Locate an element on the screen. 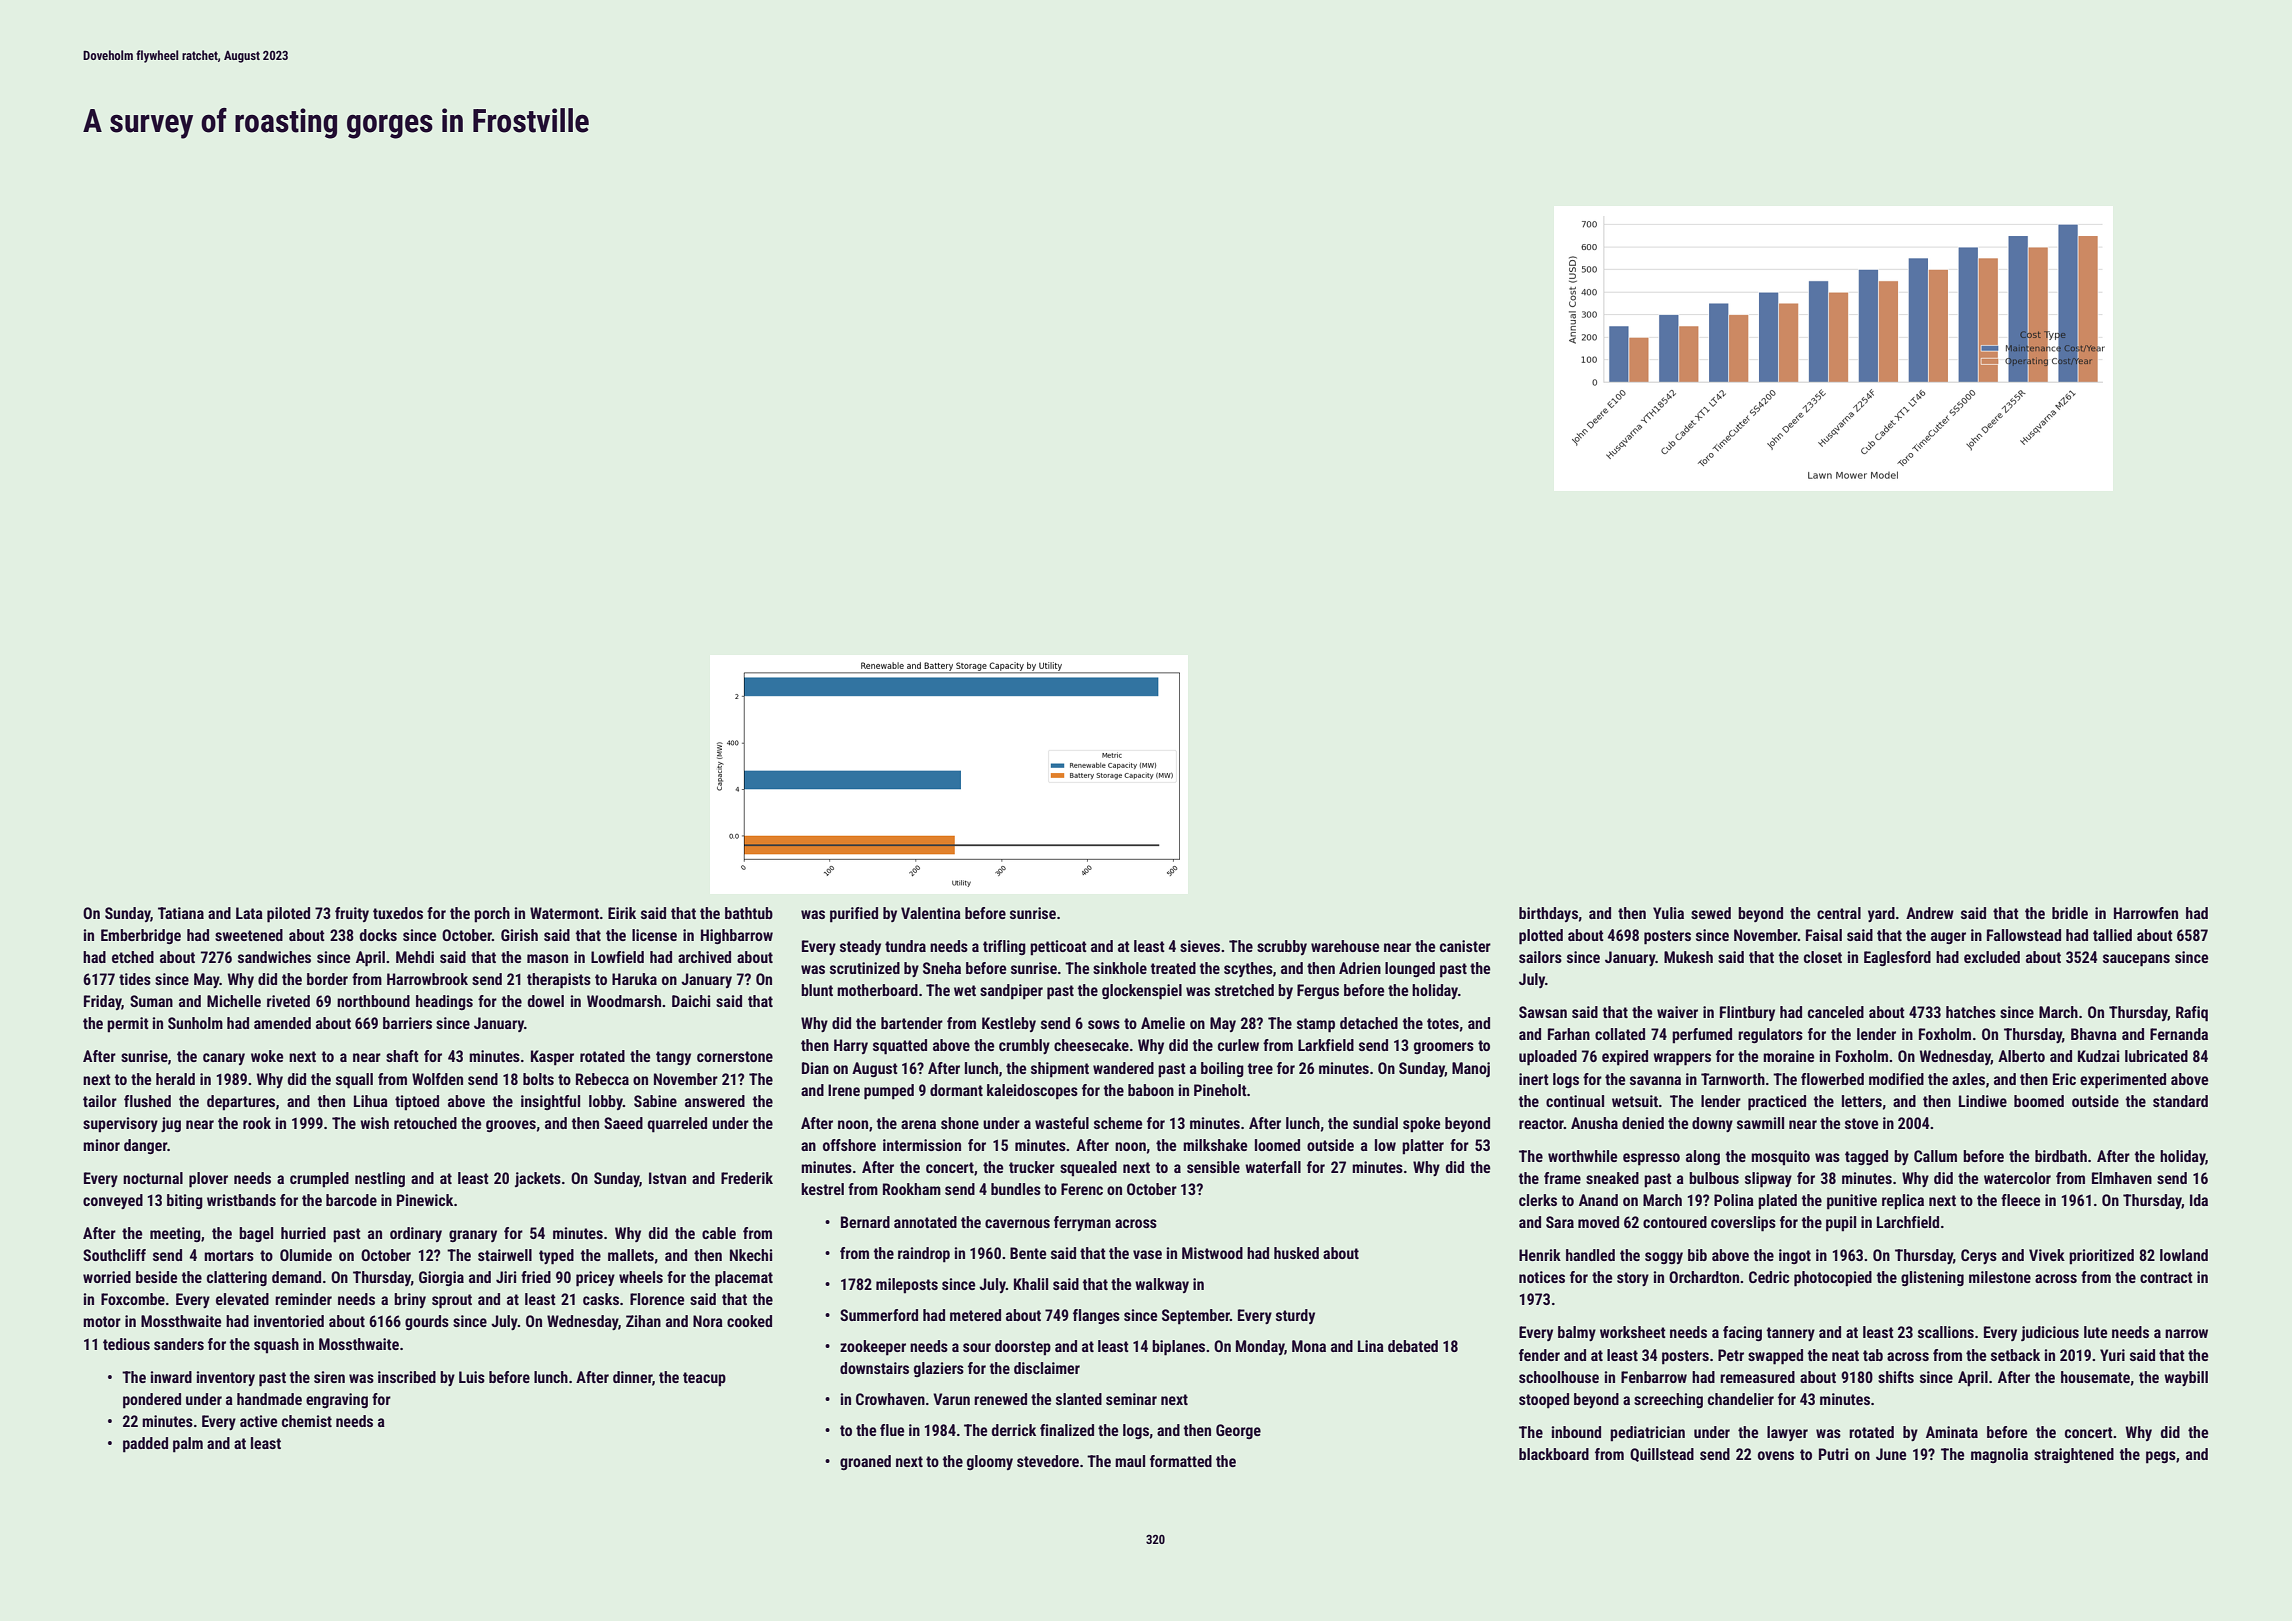  bagel is located at coordinates (256, 1234).
